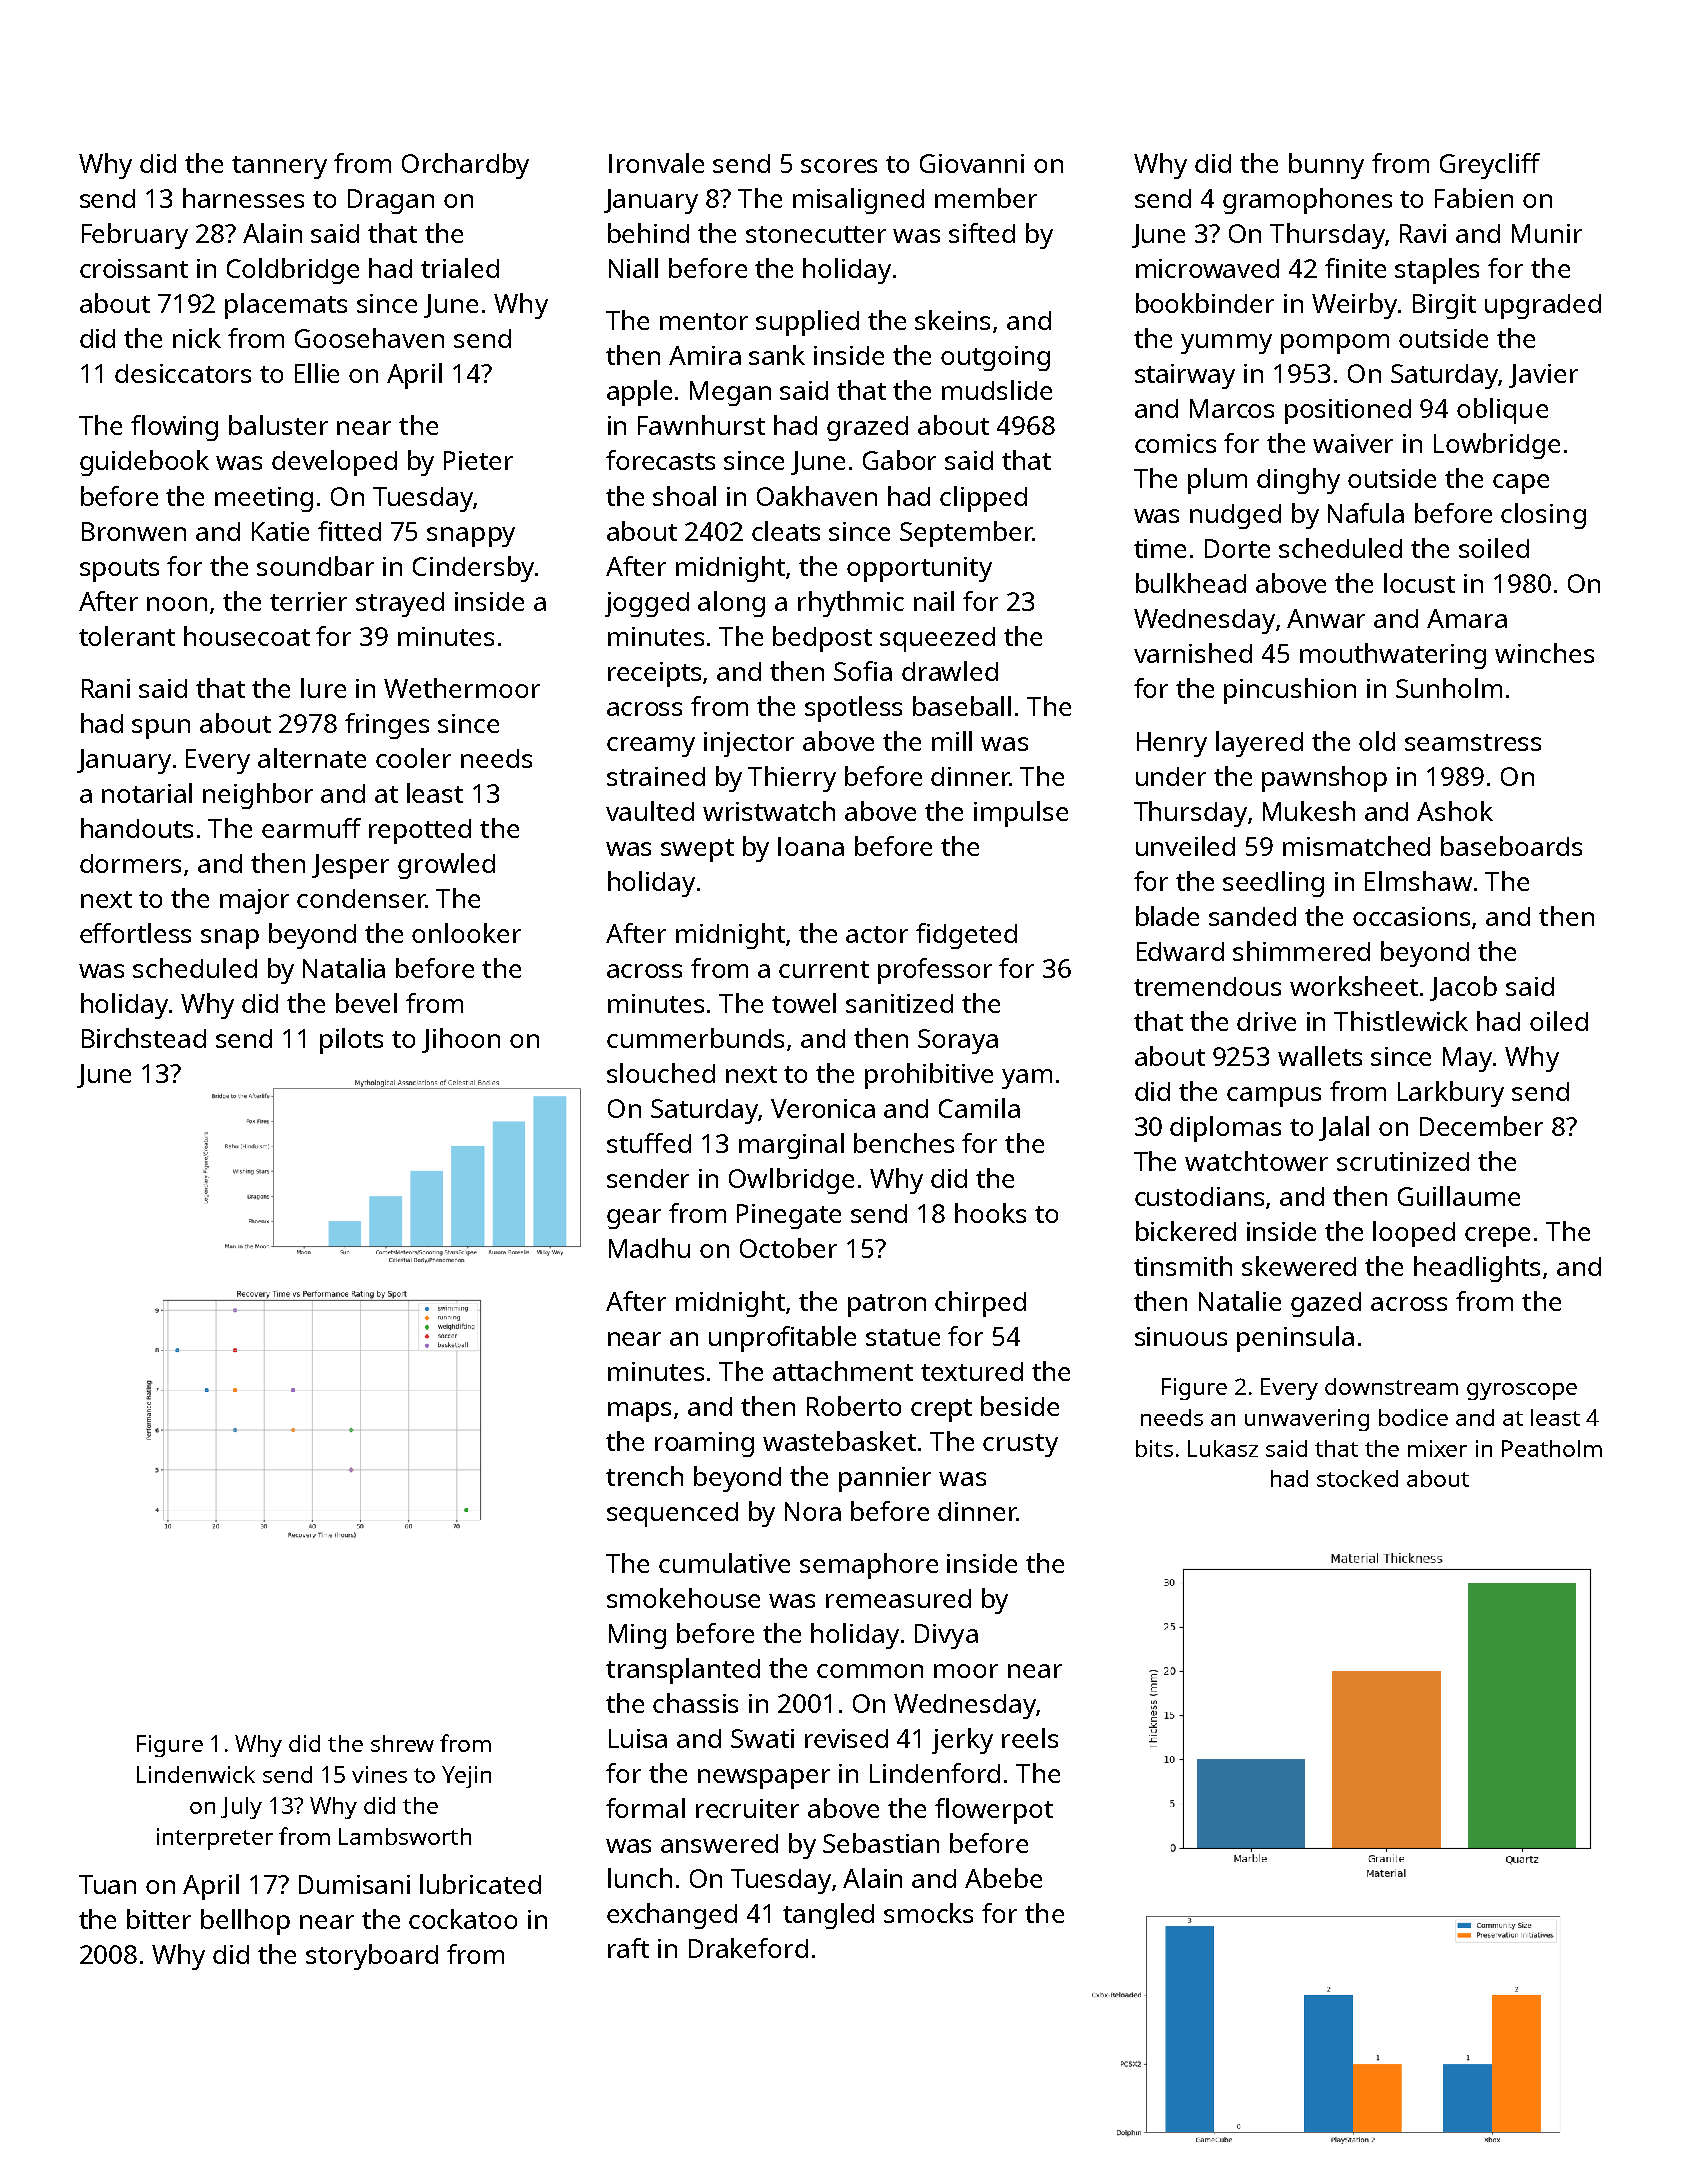  Describe the element at coordinates (351, 1041) in the document. I see `pilots` at that location.
